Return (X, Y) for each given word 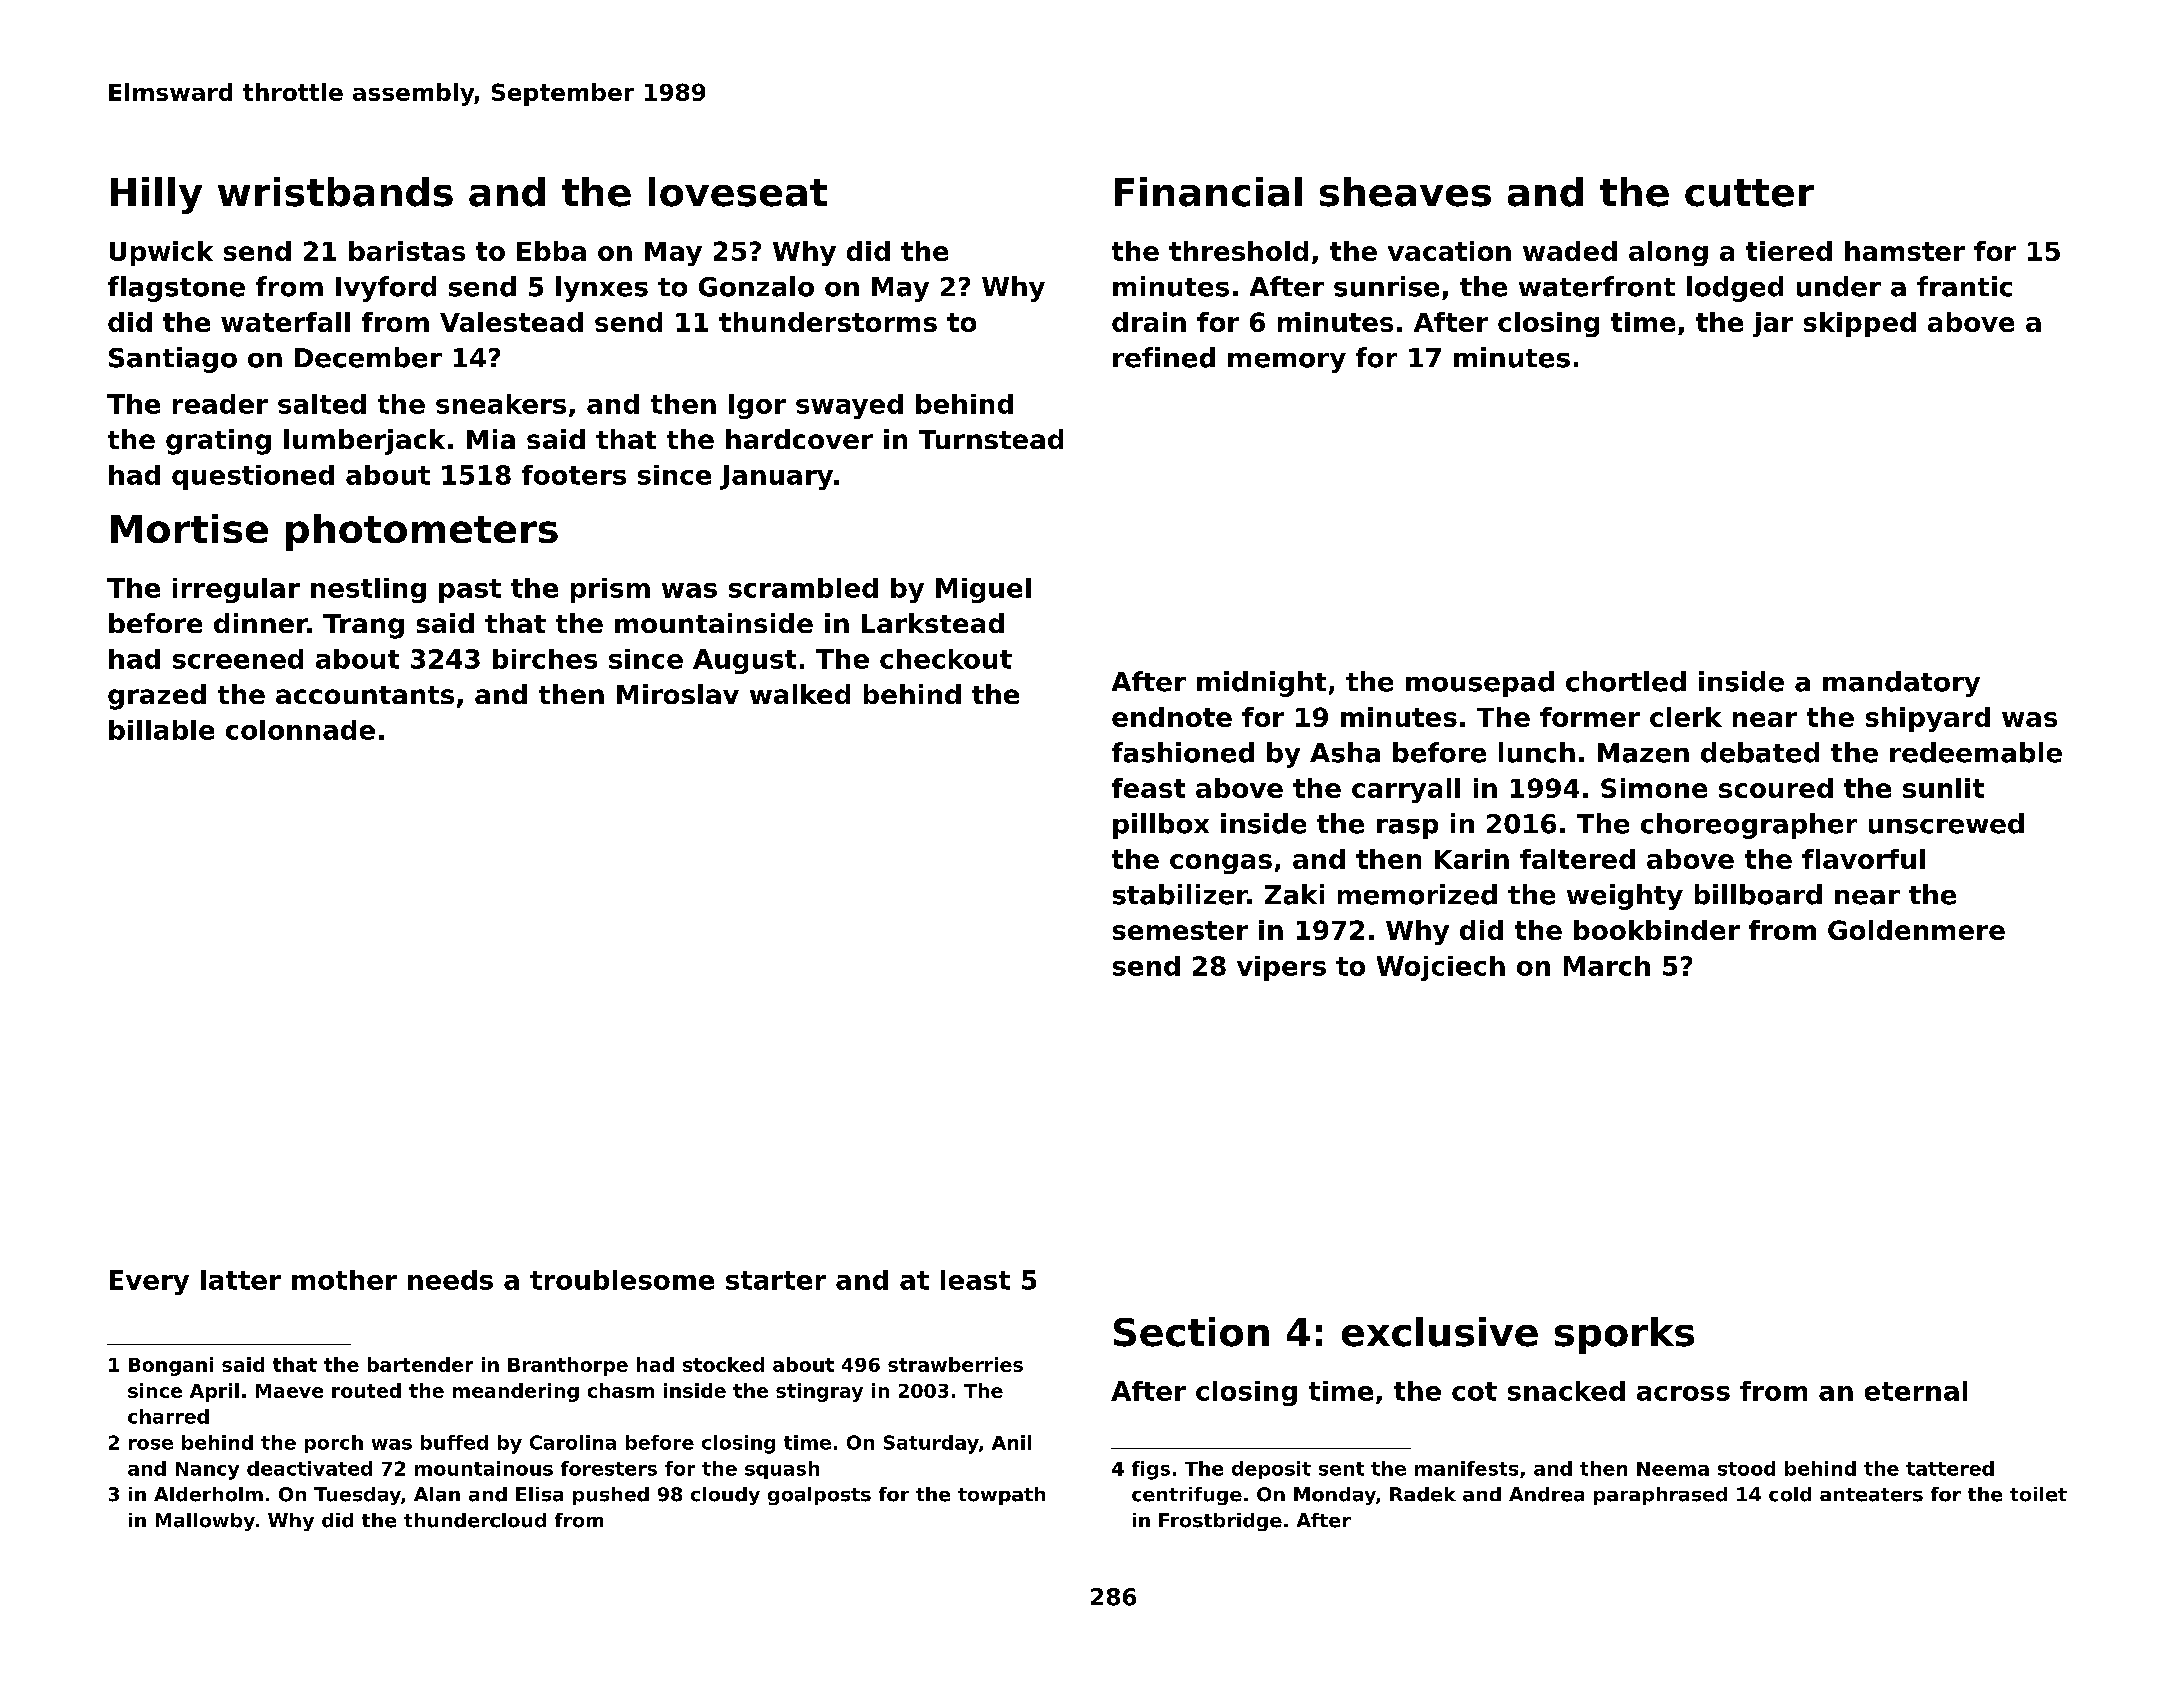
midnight (1261, 684)
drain (1149, 322)
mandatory (1901, 684)
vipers (1281, 968)
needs (450, 1280)
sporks (1624, 1335)
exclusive (1440, 1332)
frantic (1964, 286)
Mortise (189, 528)
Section (1191, 1332)
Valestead (511, 322)
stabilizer (1180, 894)
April (214, 1392)
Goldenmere (1916, 930)
